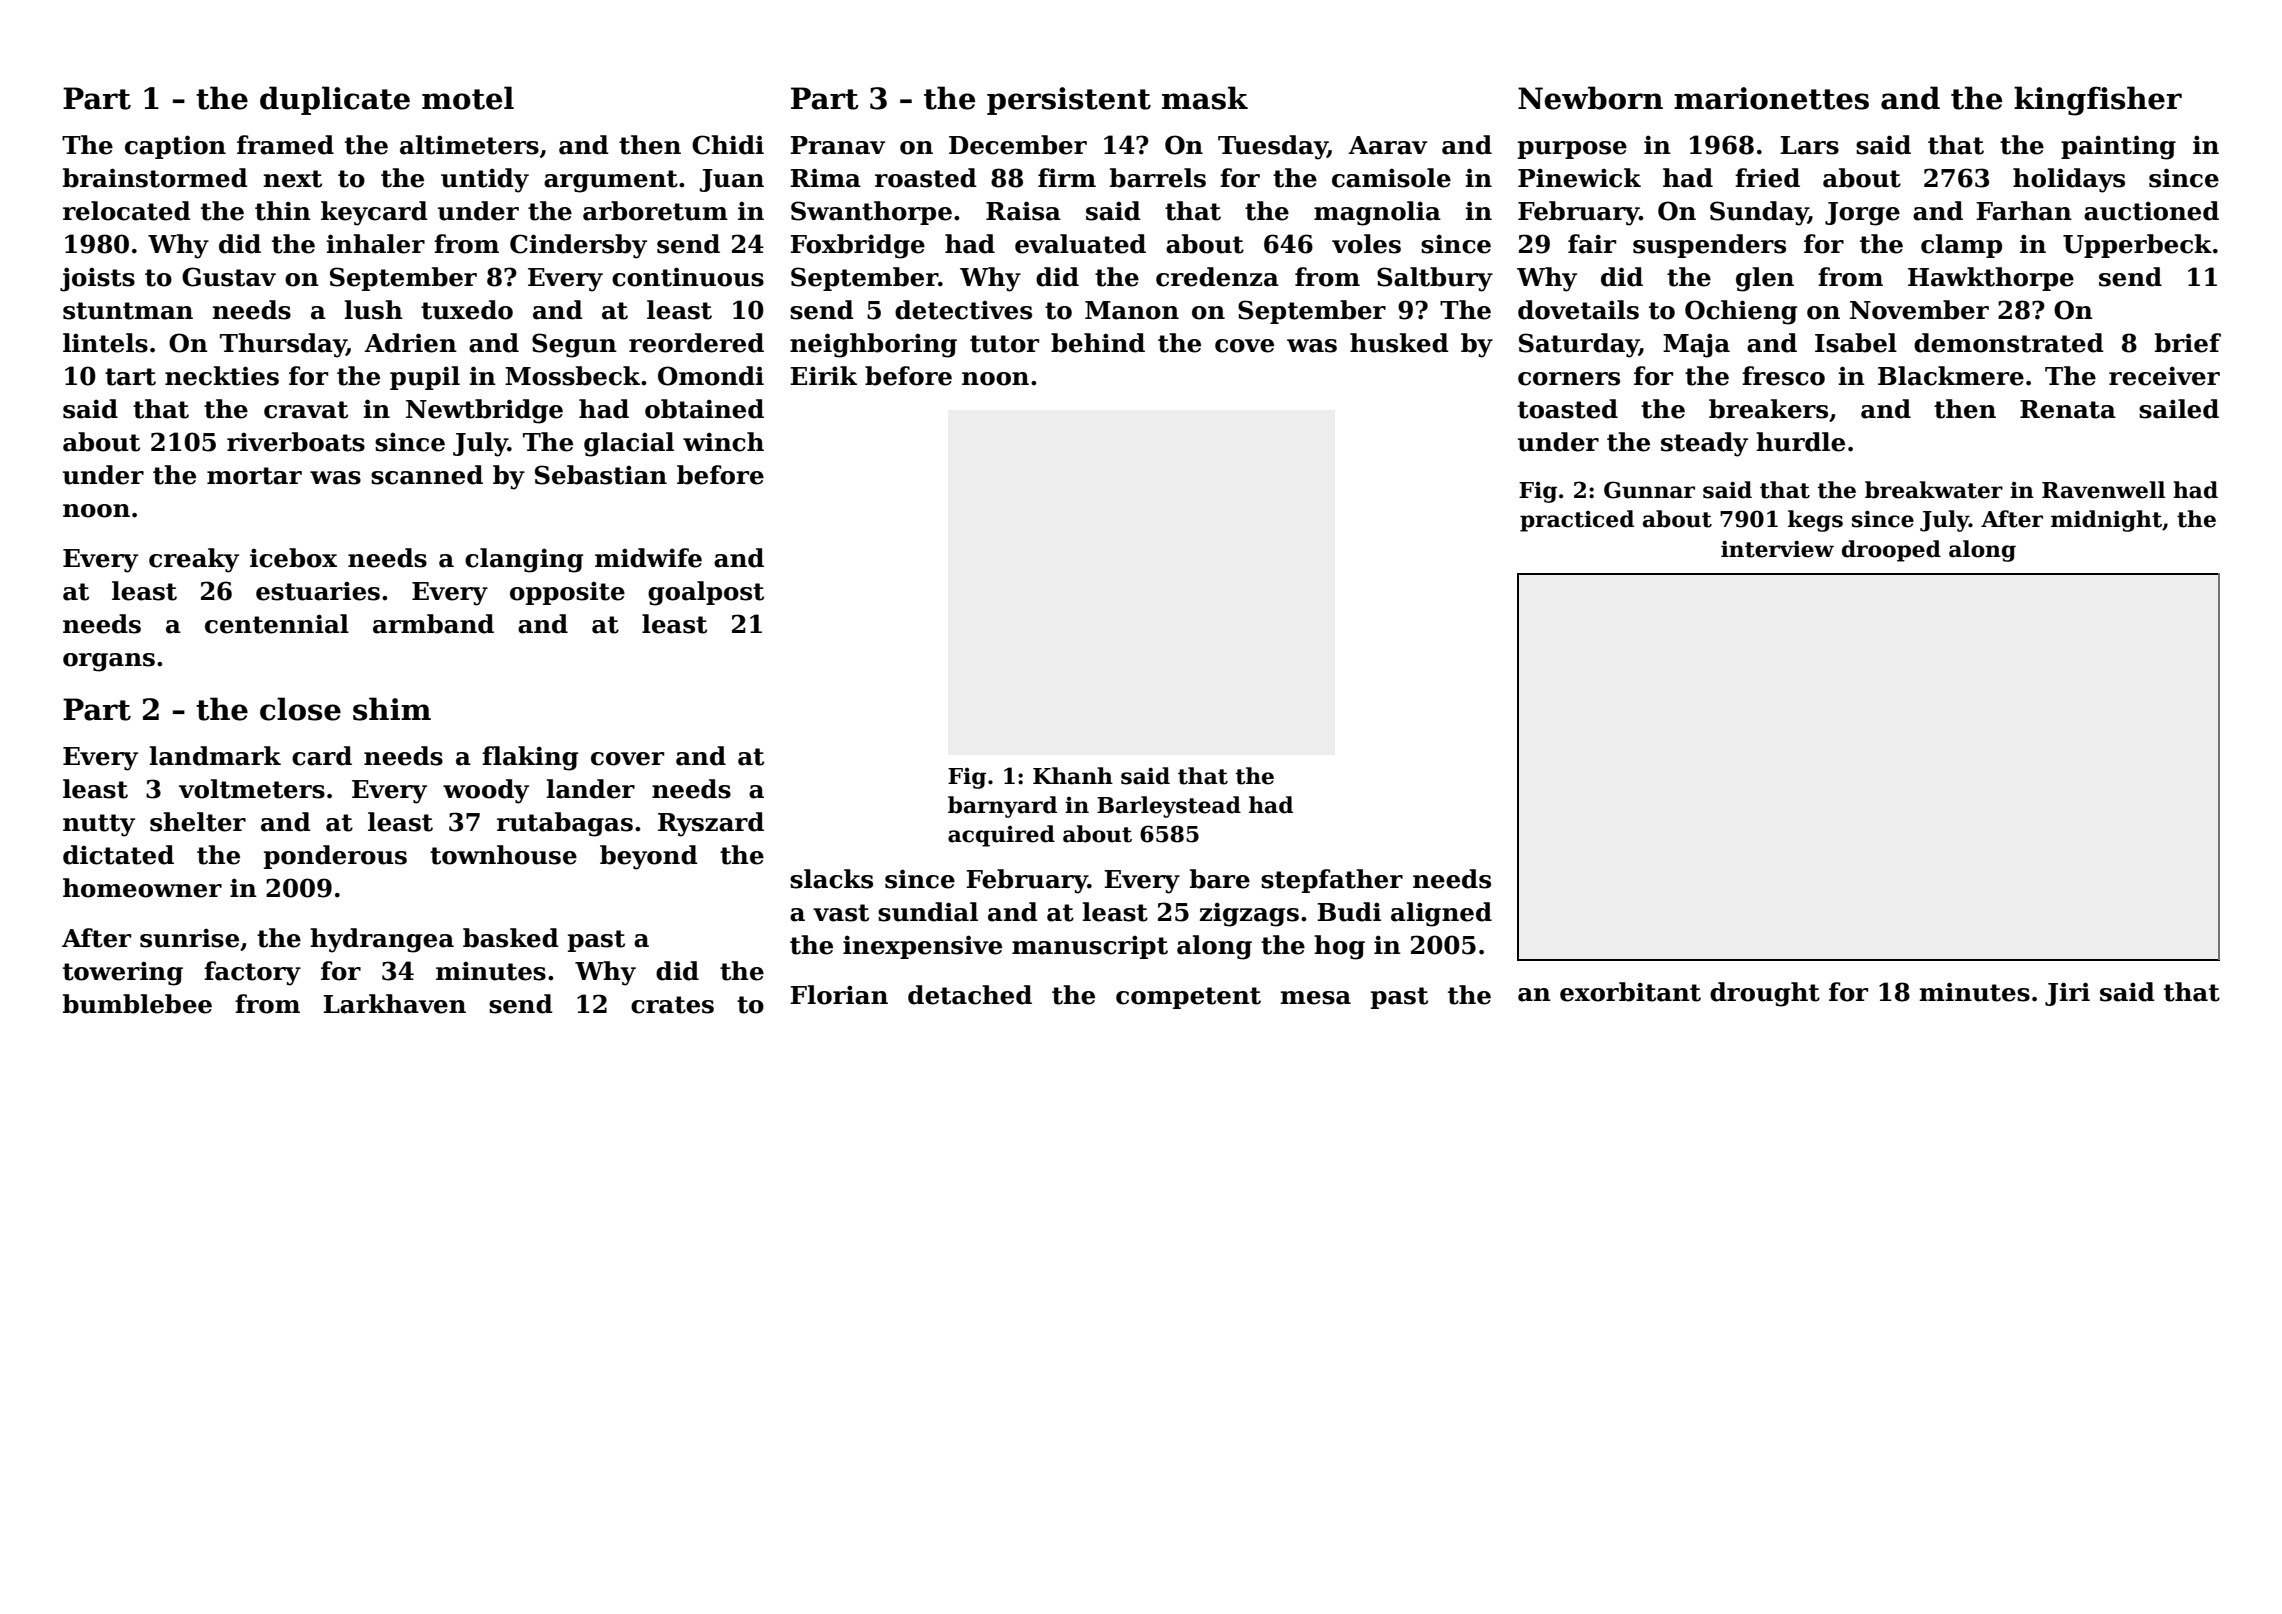 Image resolution: width=2282 pixels, height=1614 pixels. Describe the element at coordinates (1891, 551) in the document. I see `drooped` at that location.
